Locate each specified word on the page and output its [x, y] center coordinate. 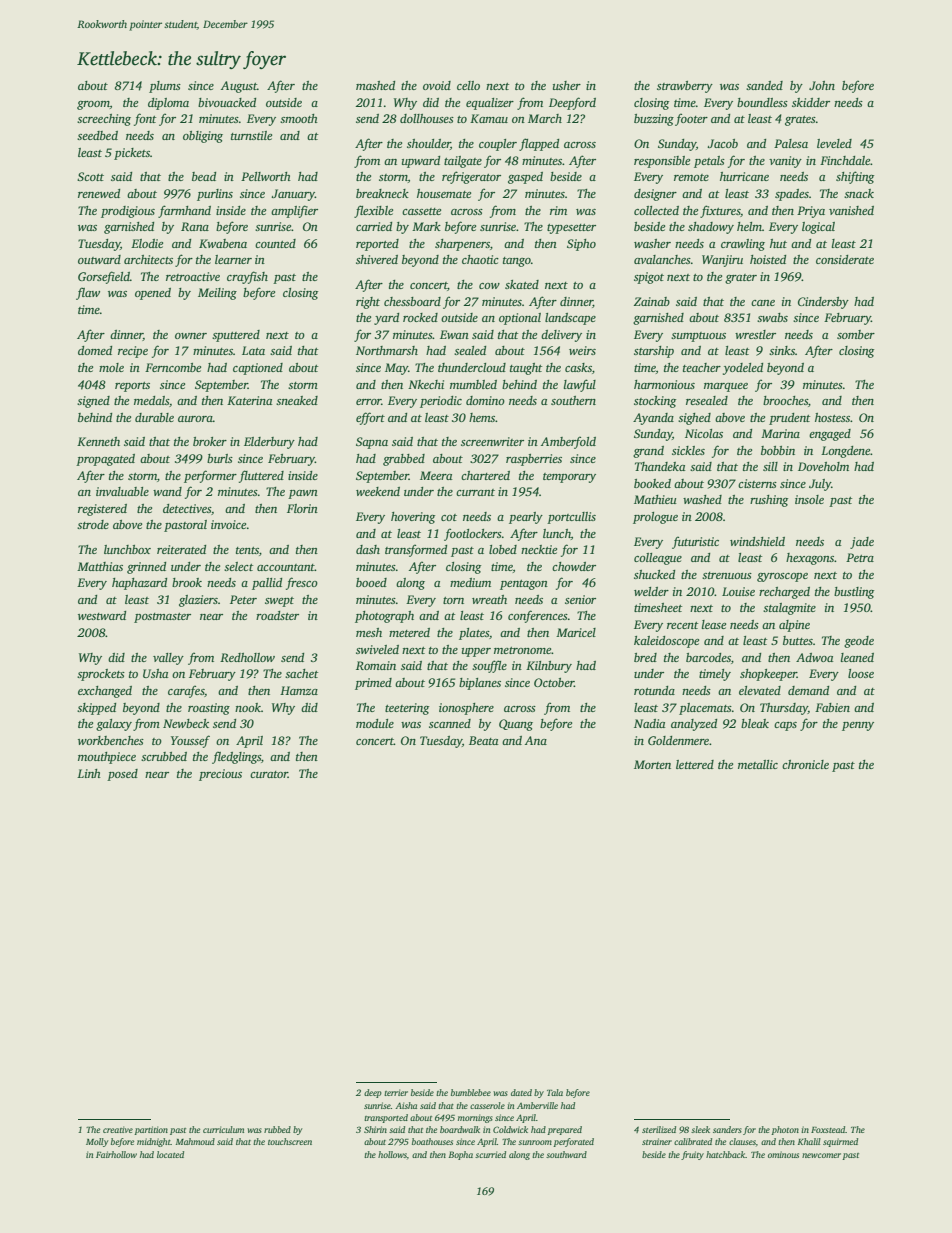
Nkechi [426, 384]
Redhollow [247, 657]
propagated [105, 460]
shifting [855, 177]
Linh [89, 773]
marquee [726, 387]
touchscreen [290, 1141]
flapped [539, 144]
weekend [378, 491]
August [239, 87]
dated [521, 1092]
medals [151, 400]
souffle [489, 666]
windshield [757, 541]
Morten [652, 764]
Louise [738, 591]
